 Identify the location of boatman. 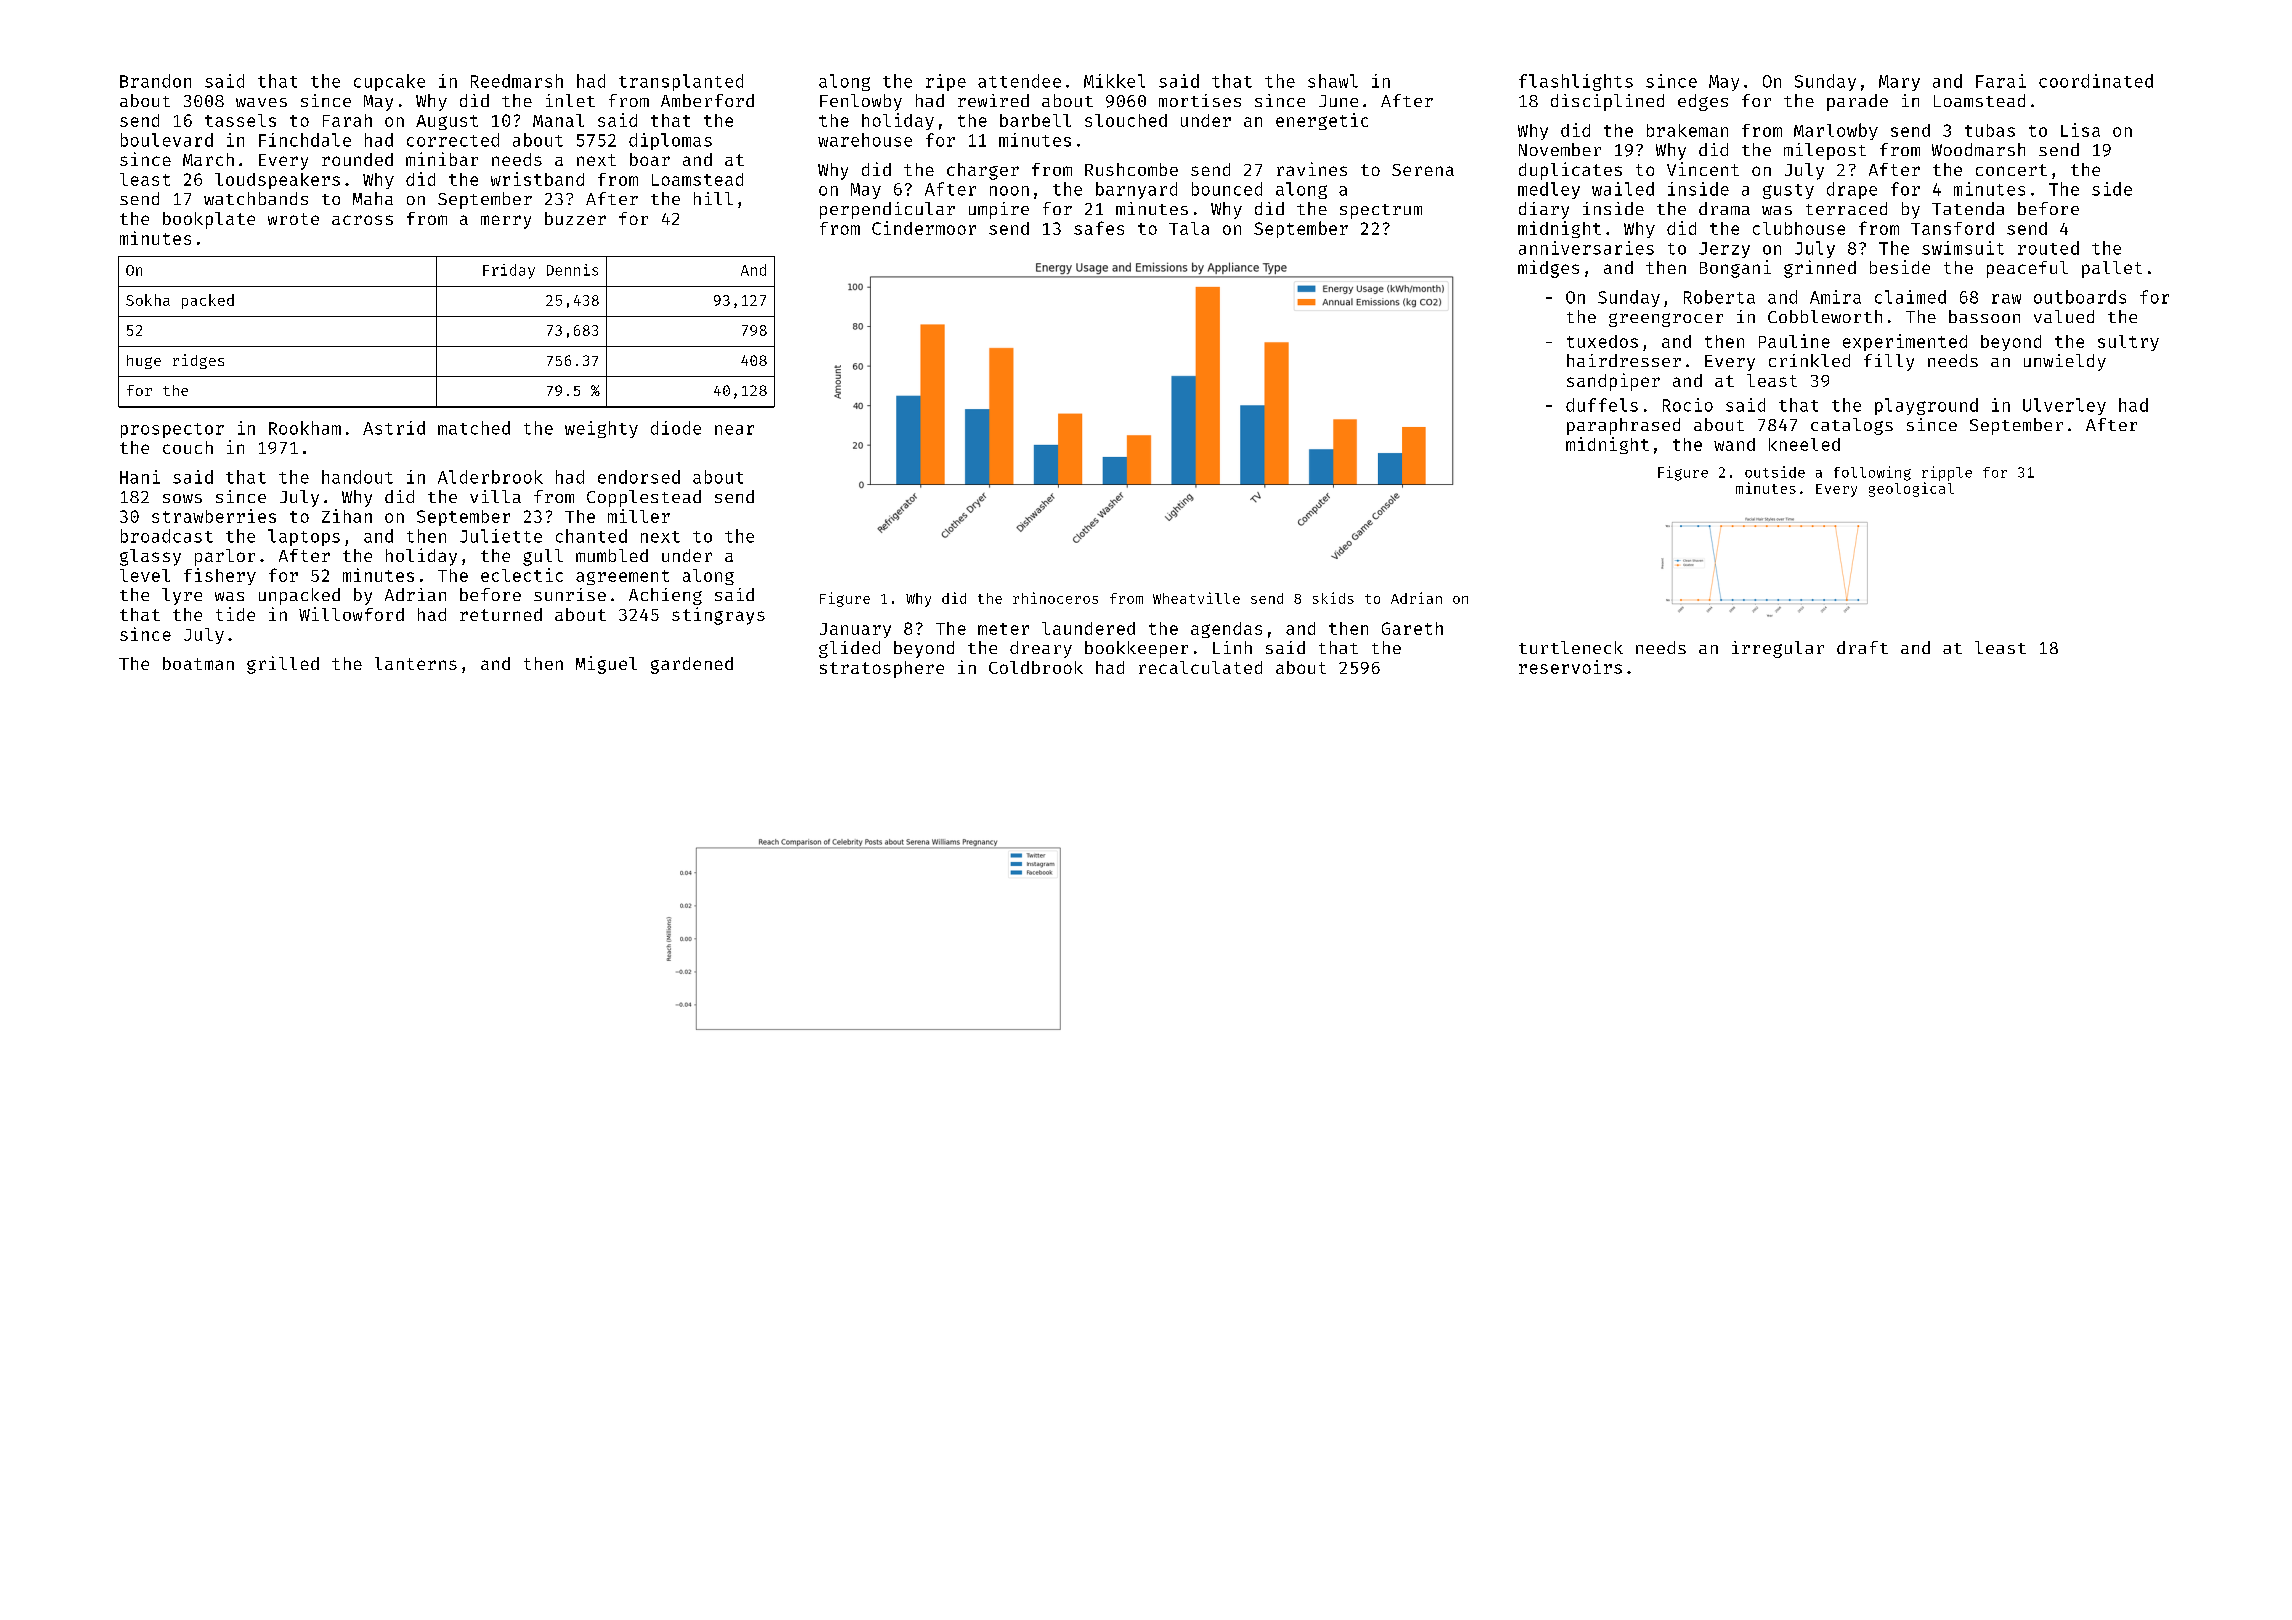
(198, 663).
